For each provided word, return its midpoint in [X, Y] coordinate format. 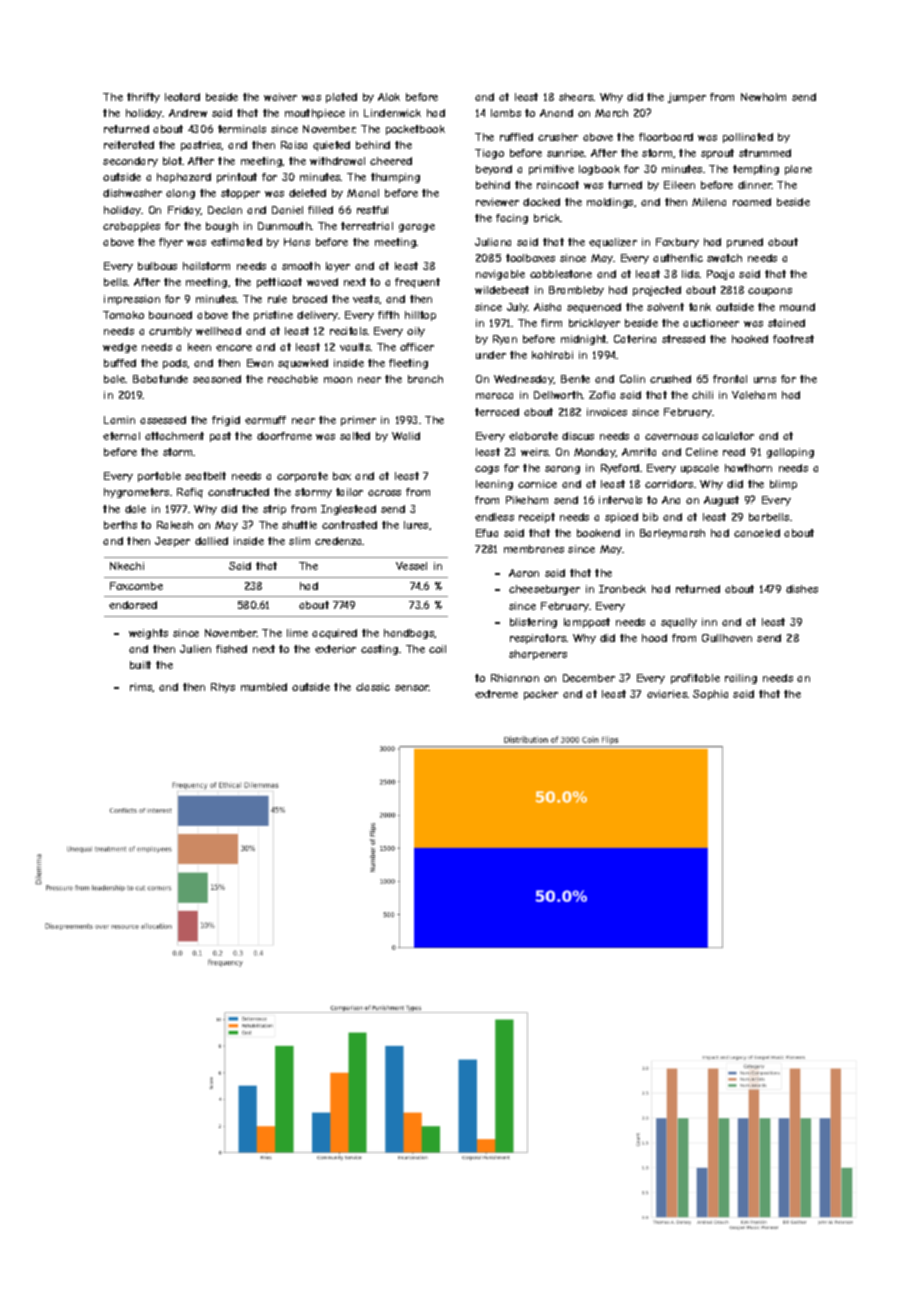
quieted [331, 146]
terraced [497, 412]
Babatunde [160, 379]
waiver [280, 97]
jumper [687, 98]
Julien [195, 649]
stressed [683, 339]
